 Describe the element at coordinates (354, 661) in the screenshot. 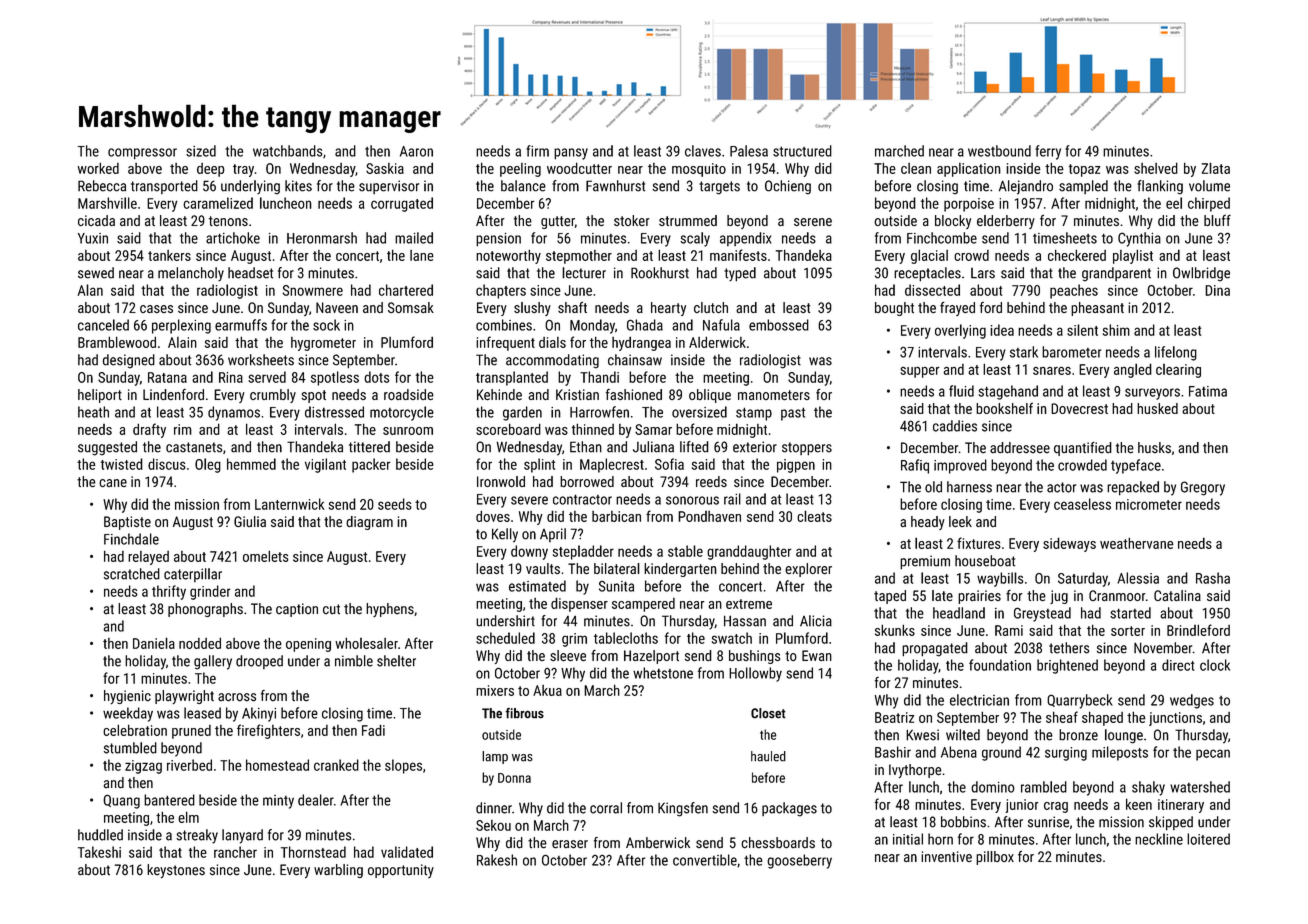

I see `nimble` at that location.
